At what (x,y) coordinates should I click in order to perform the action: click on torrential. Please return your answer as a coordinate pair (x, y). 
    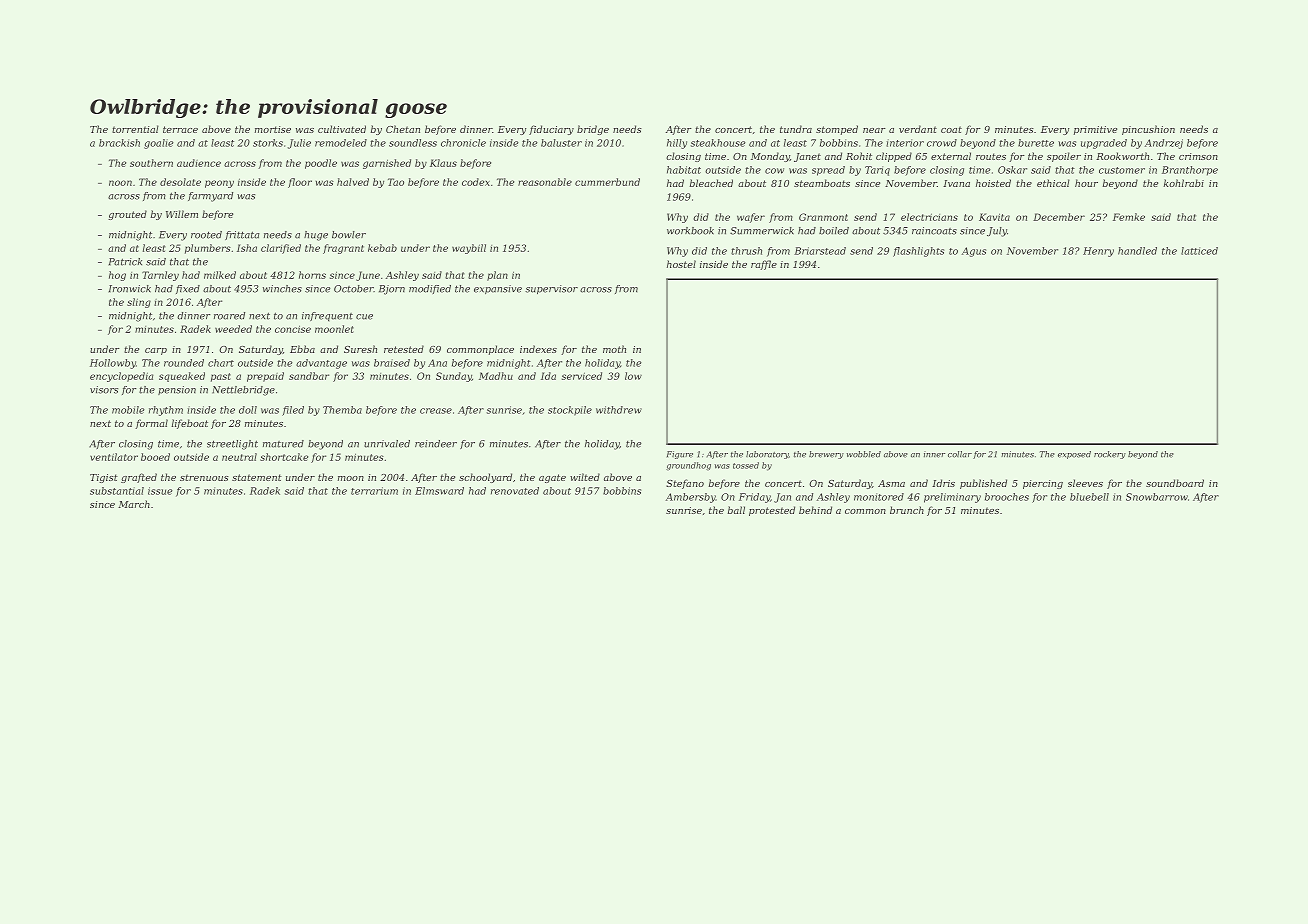
    Looking at the image, I should click on (135, 129).
